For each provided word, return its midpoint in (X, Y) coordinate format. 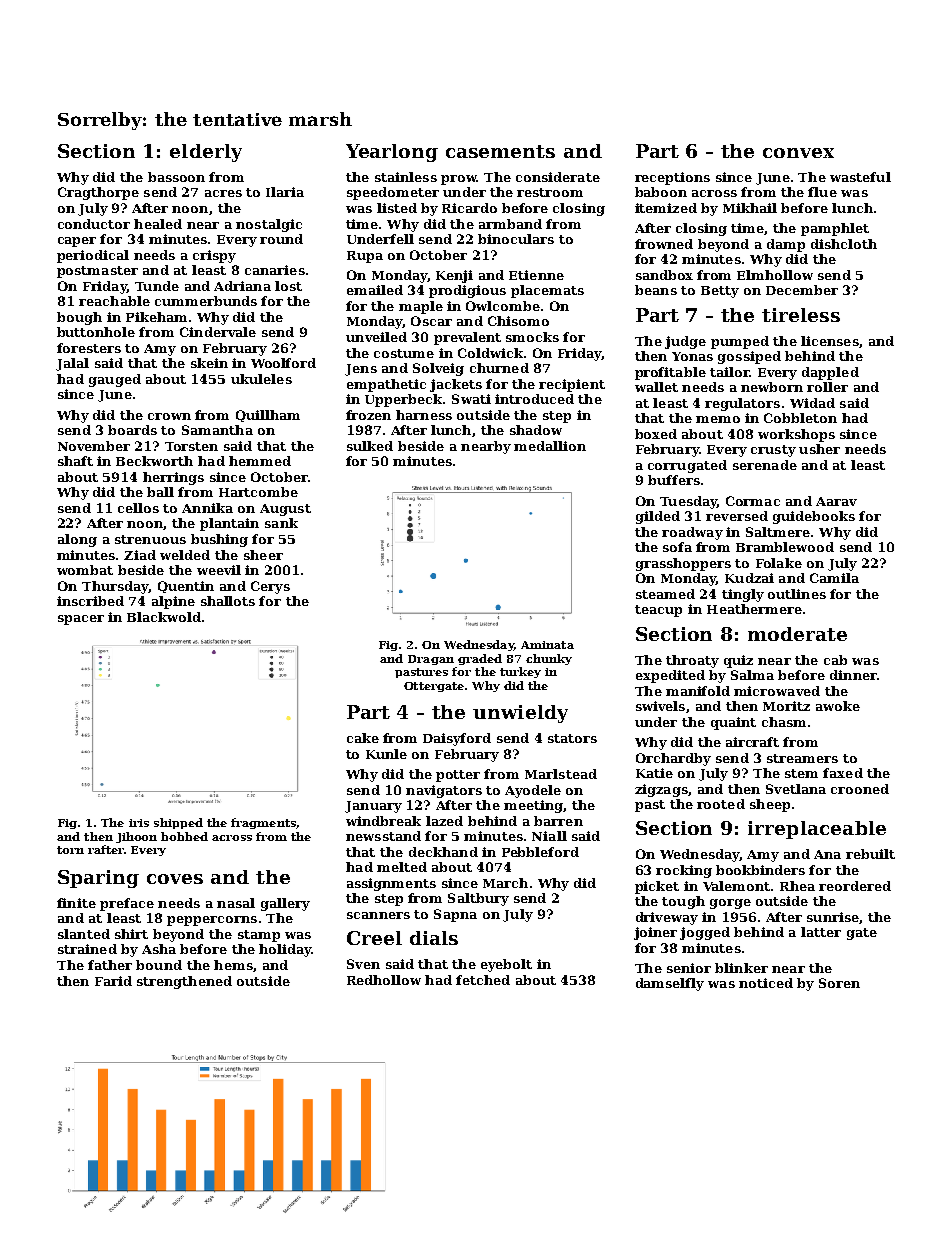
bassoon (176, 177)
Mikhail (750, 208)
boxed (656, 434)
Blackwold (164, 617)
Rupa (365, 257)
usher (819, 449)
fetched (483, 980)
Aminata (547, 645)
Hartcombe (258, 492)
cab (835, 660)
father (110, 965)
